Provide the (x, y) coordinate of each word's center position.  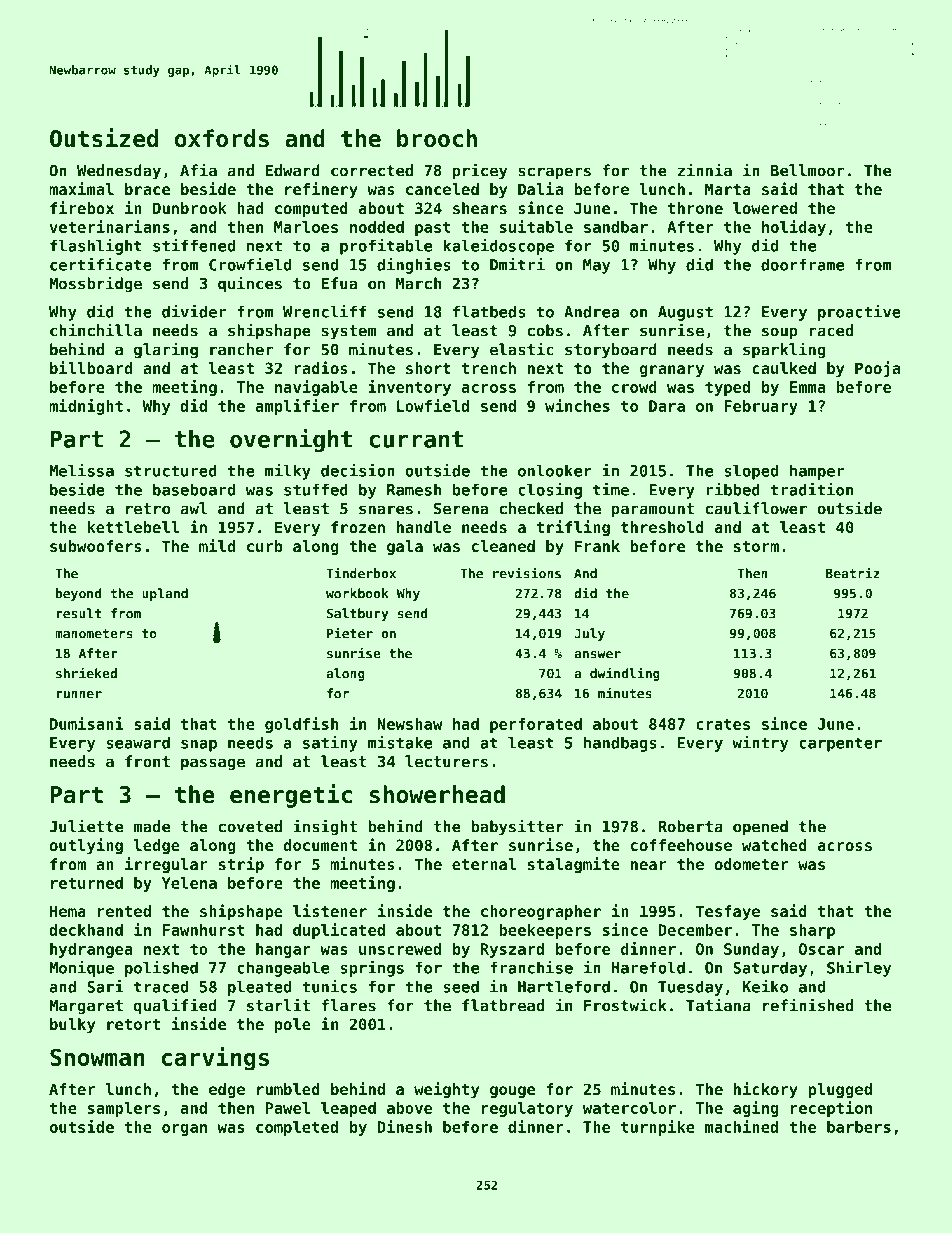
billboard (91, 367)
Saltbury (358, 614)
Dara (667, 406)
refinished (808, 1005)
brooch (437, 138)
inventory (409, 388)
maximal (81, 188)
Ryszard (512, 950)
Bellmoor (808, 170)
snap (199, 746)
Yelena (189, 883)
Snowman (97, 1057)
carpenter (840, 744)
